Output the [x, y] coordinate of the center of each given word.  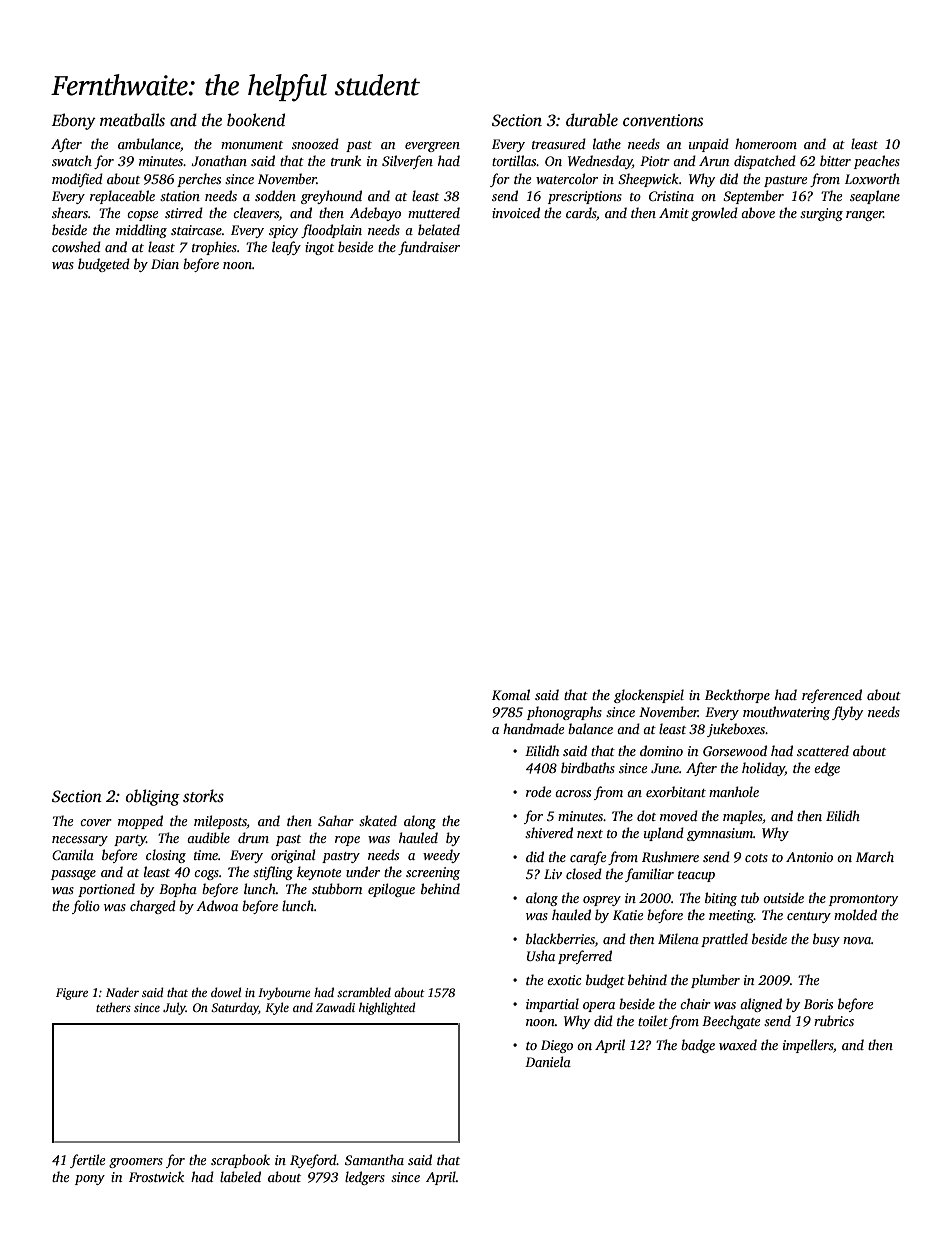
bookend [256, 120]
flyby [847, 713]
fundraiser [429, 248]
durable [592, 120]
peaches [877, 162]
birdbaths [588, 767]
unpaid [709, 145]
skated [378, 820]
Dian [165, 264]
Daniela [548, 1061]
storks [203, 796]
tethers [113, 1007]
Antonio [809, 857]
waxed [738, 1044]
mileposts [220, 822]
